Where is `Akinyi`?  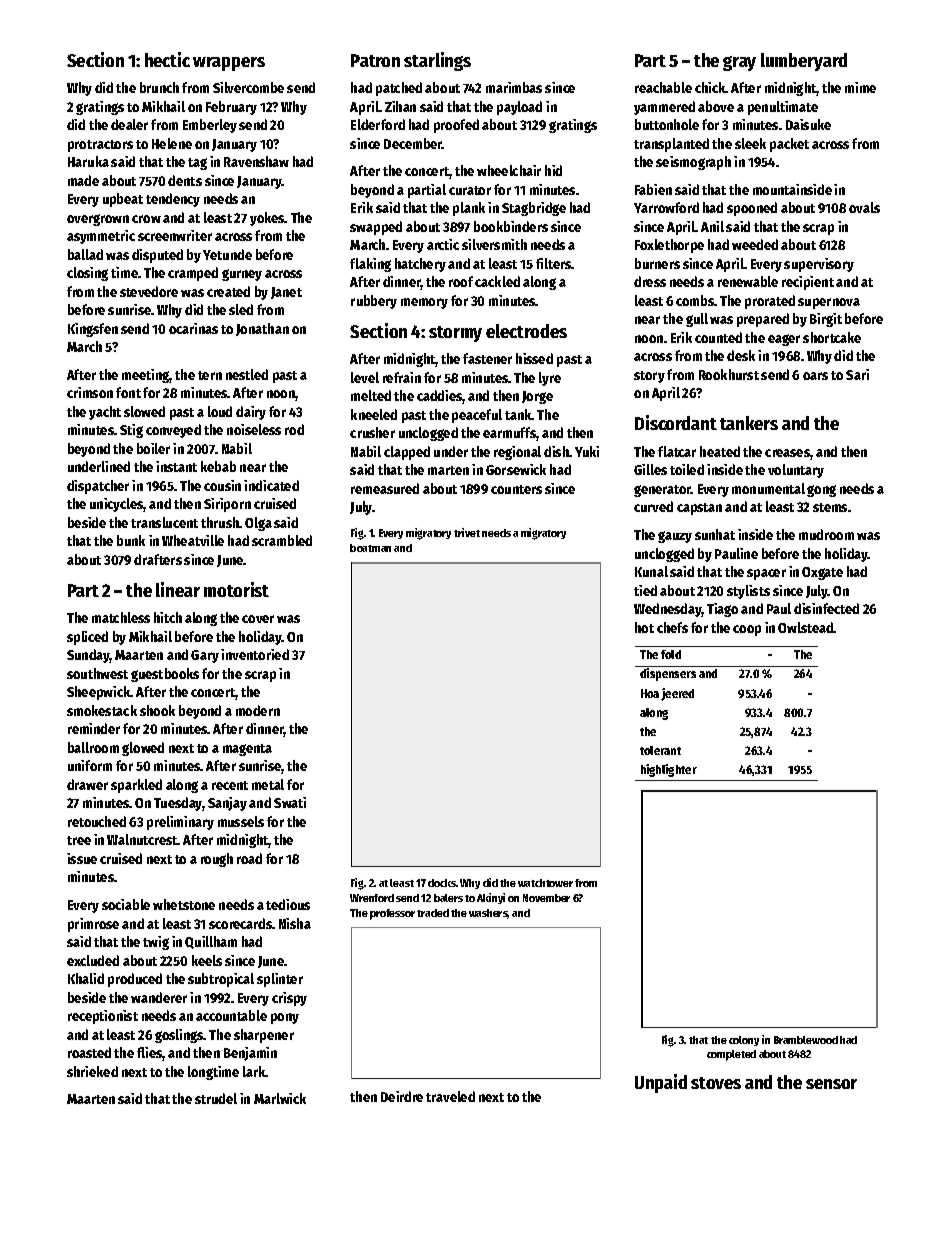 Akinyi is located at coordinates (491, 898).
